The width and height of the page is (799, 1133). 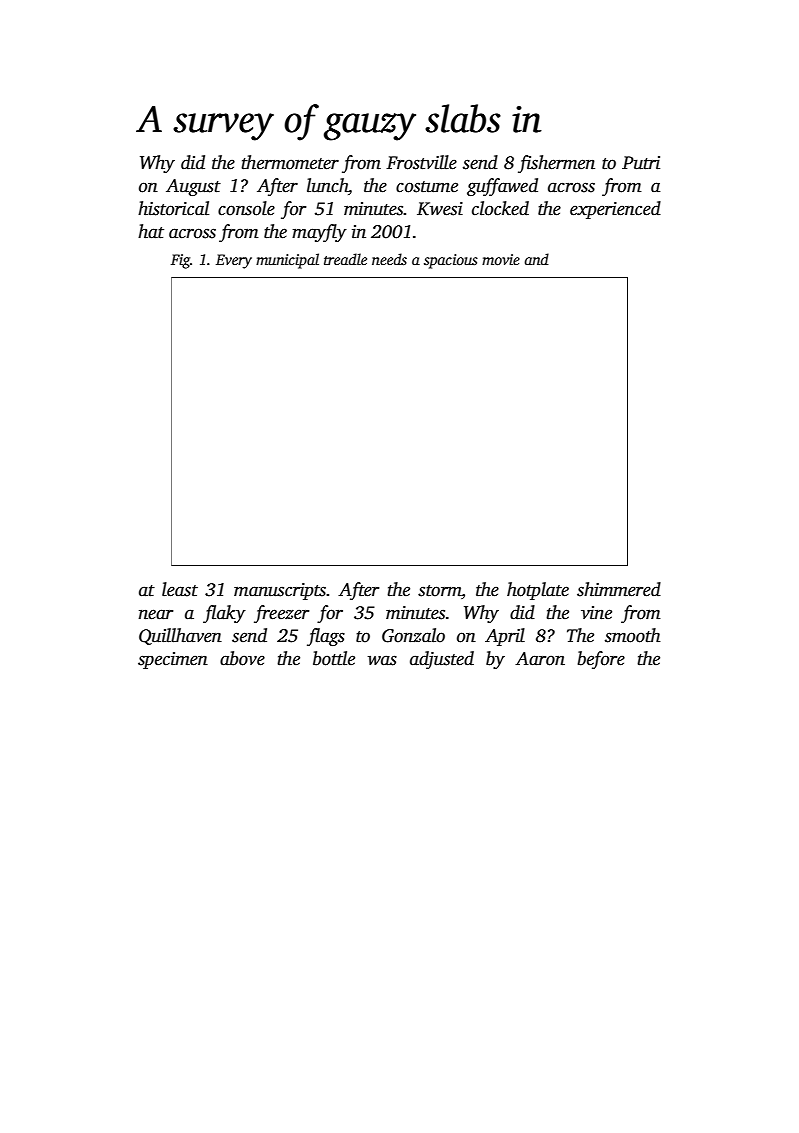 I want to click on hat, so click(x=151, y=231).
